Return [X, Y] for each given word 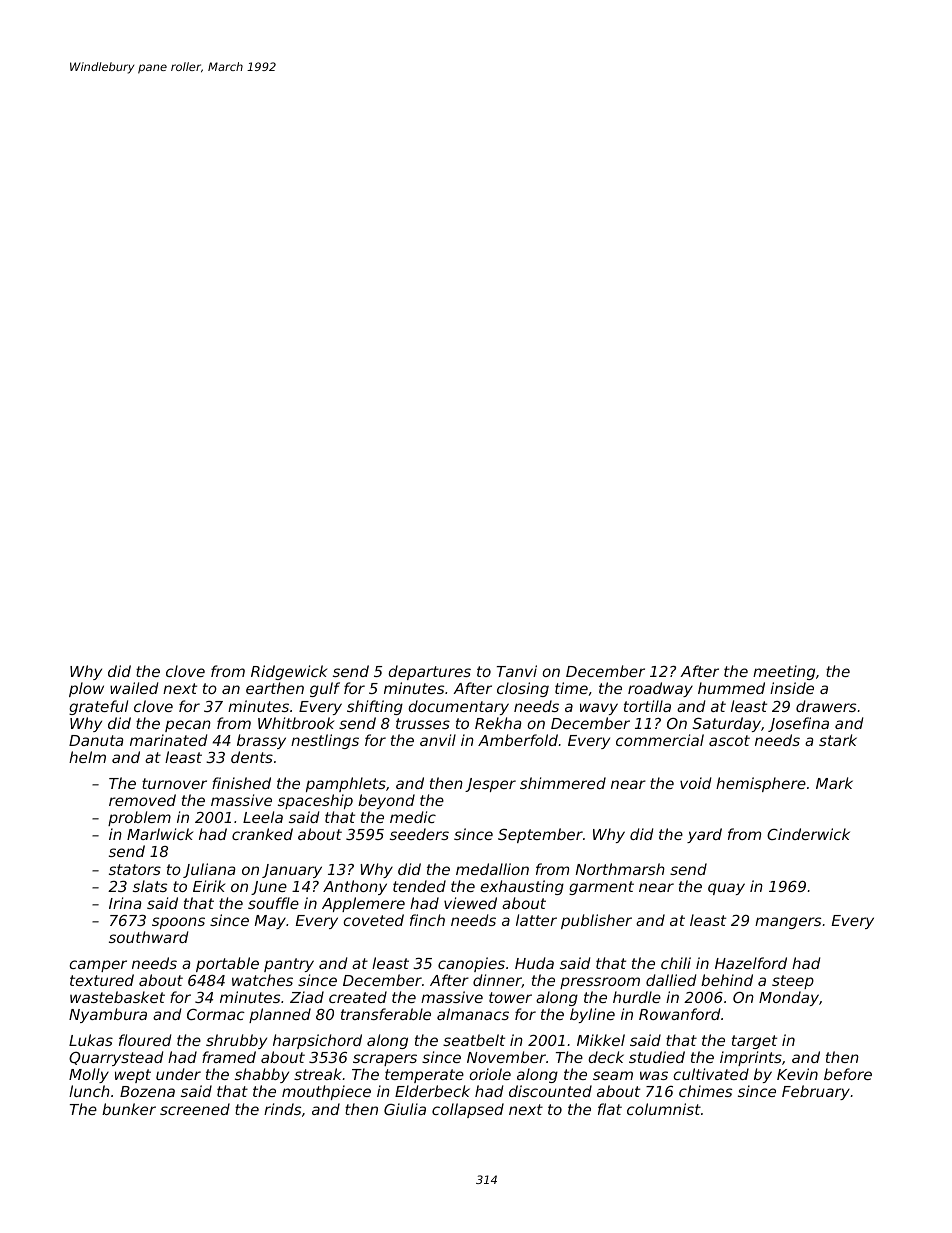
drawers [826, 706]
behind [727, 980]
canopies [471, 964]
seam [613, 1075]
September [540, 835]
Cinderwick [808, 834]
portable [227, 964]
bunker [129, 1109]
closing [523, 689]
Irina [125, 903]
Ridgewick [289, 672]
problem [139, 818]
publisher [596, 921]
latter [536, 920]
